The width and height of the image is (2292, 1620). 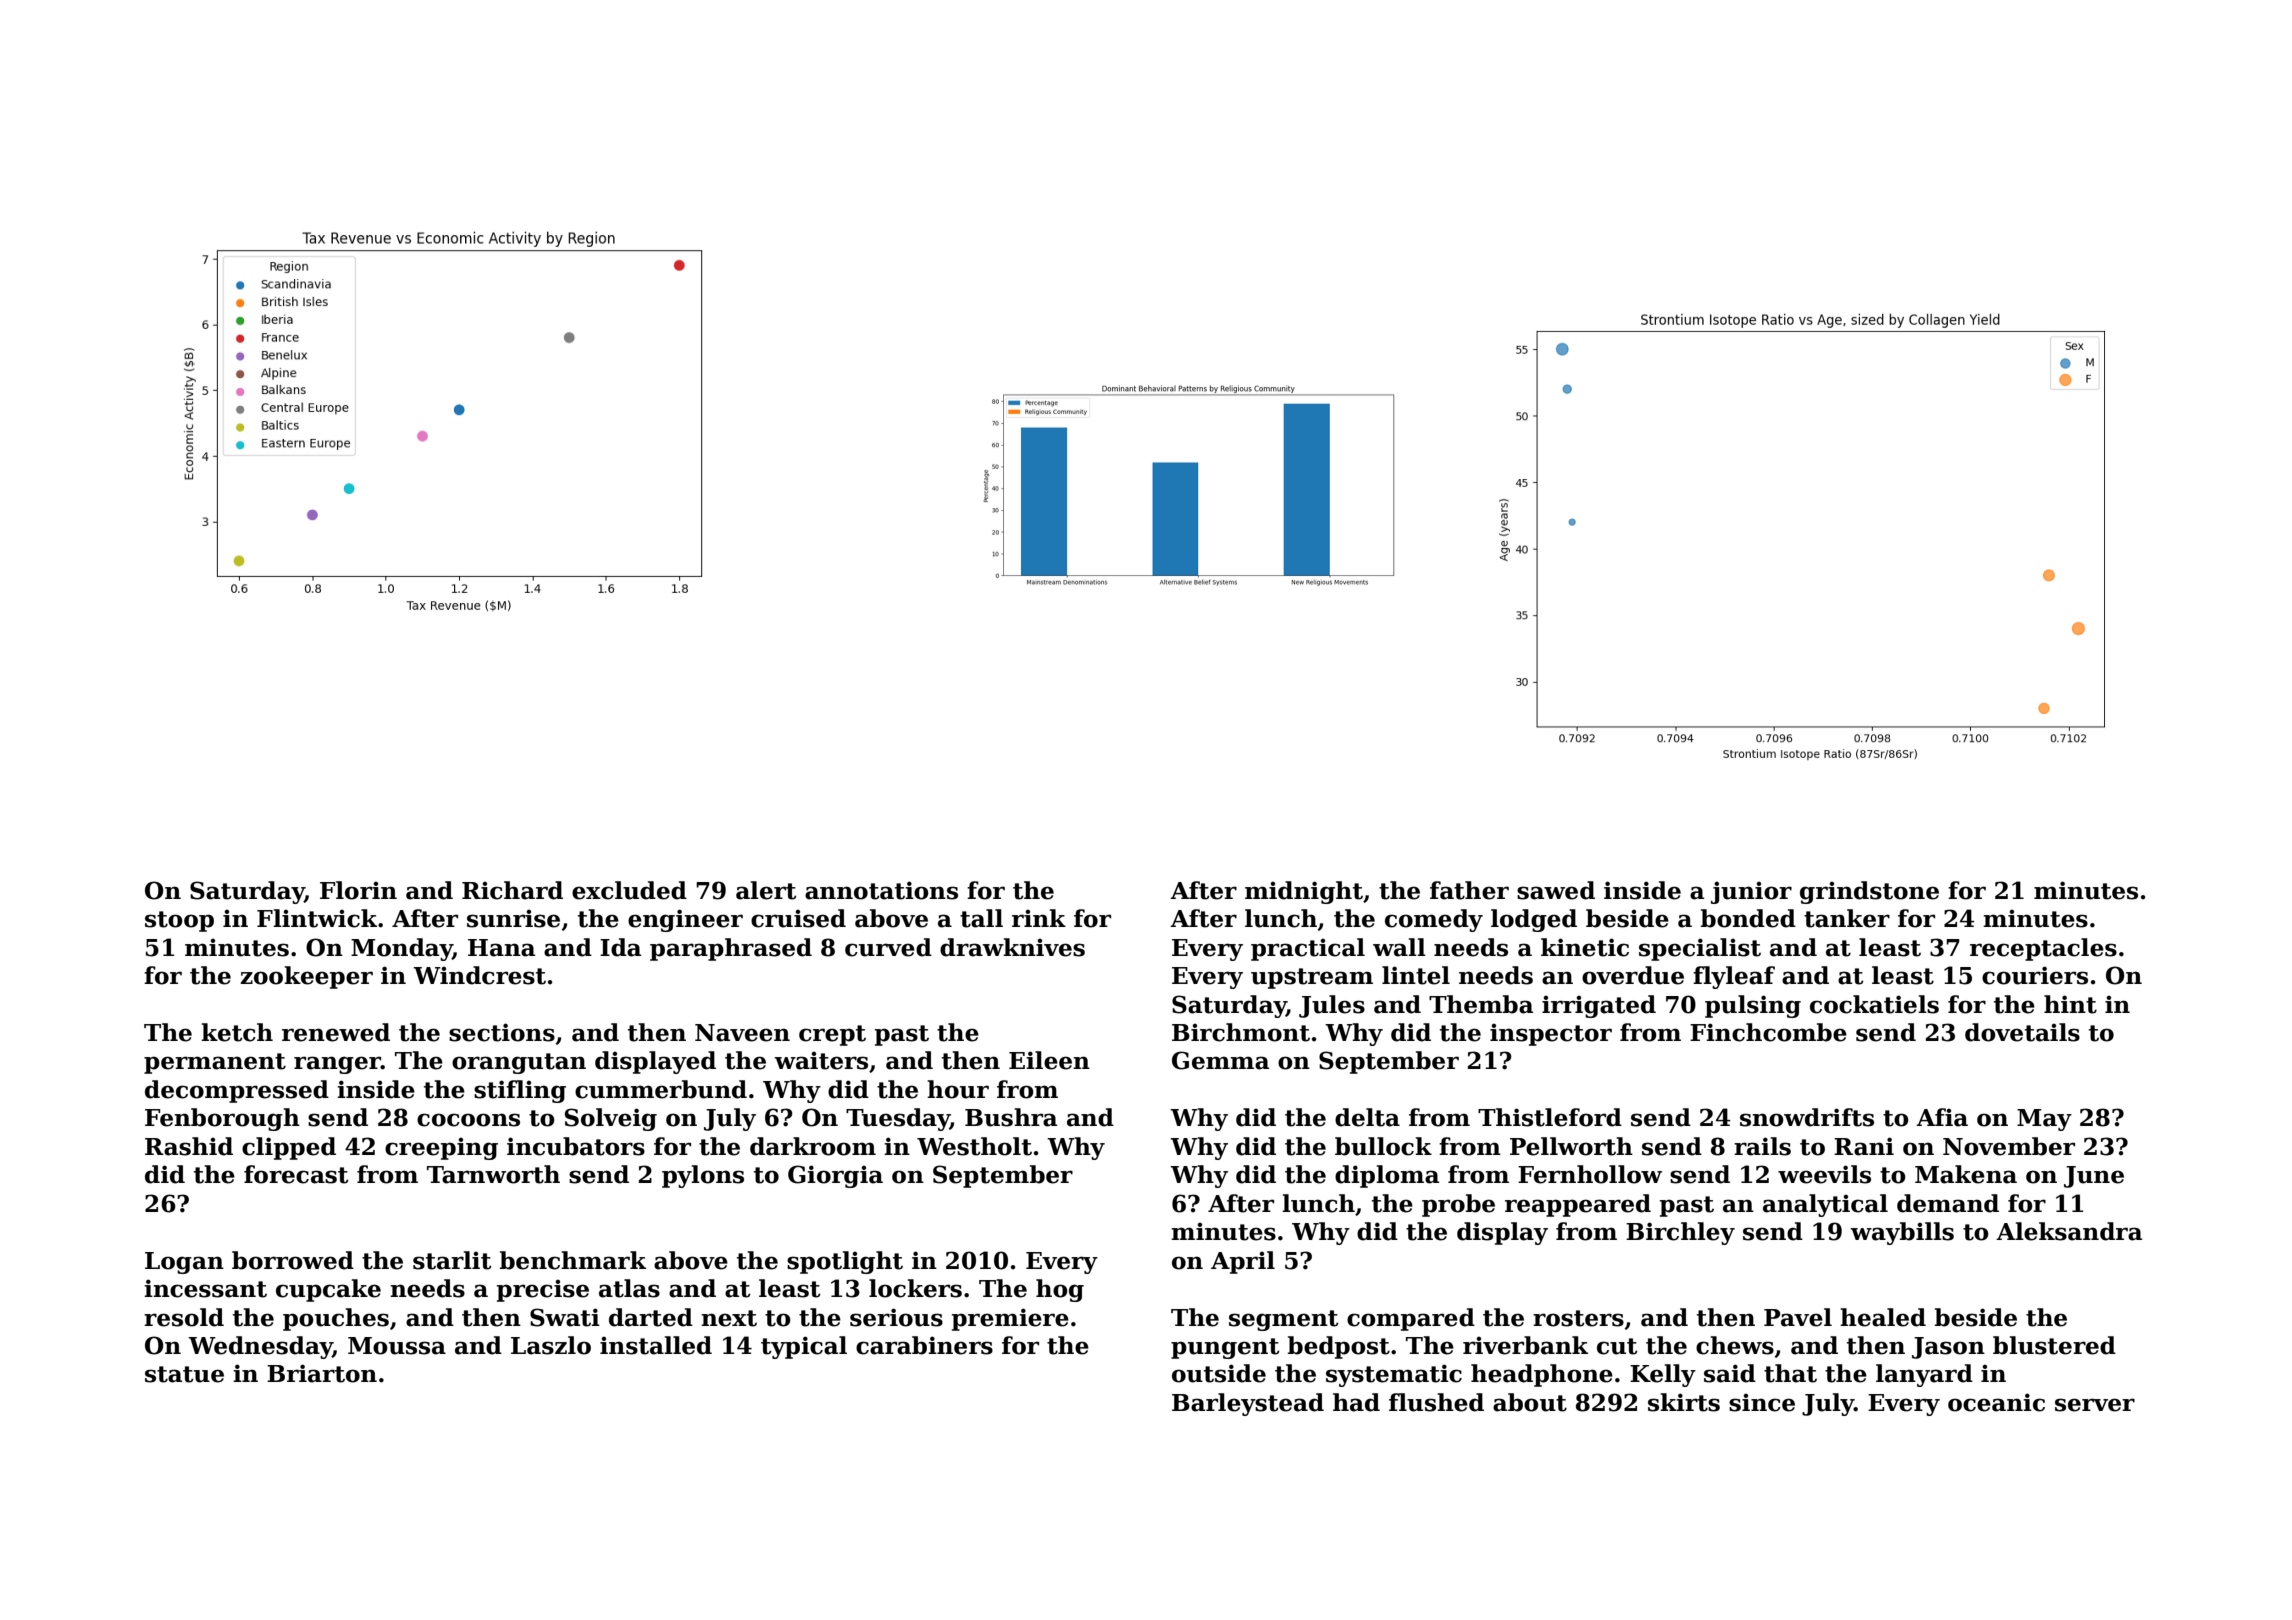 What do you see at coordinates (1942, 1117) in the image?
I see `Afia` at bounding box center [1942, 1117].
